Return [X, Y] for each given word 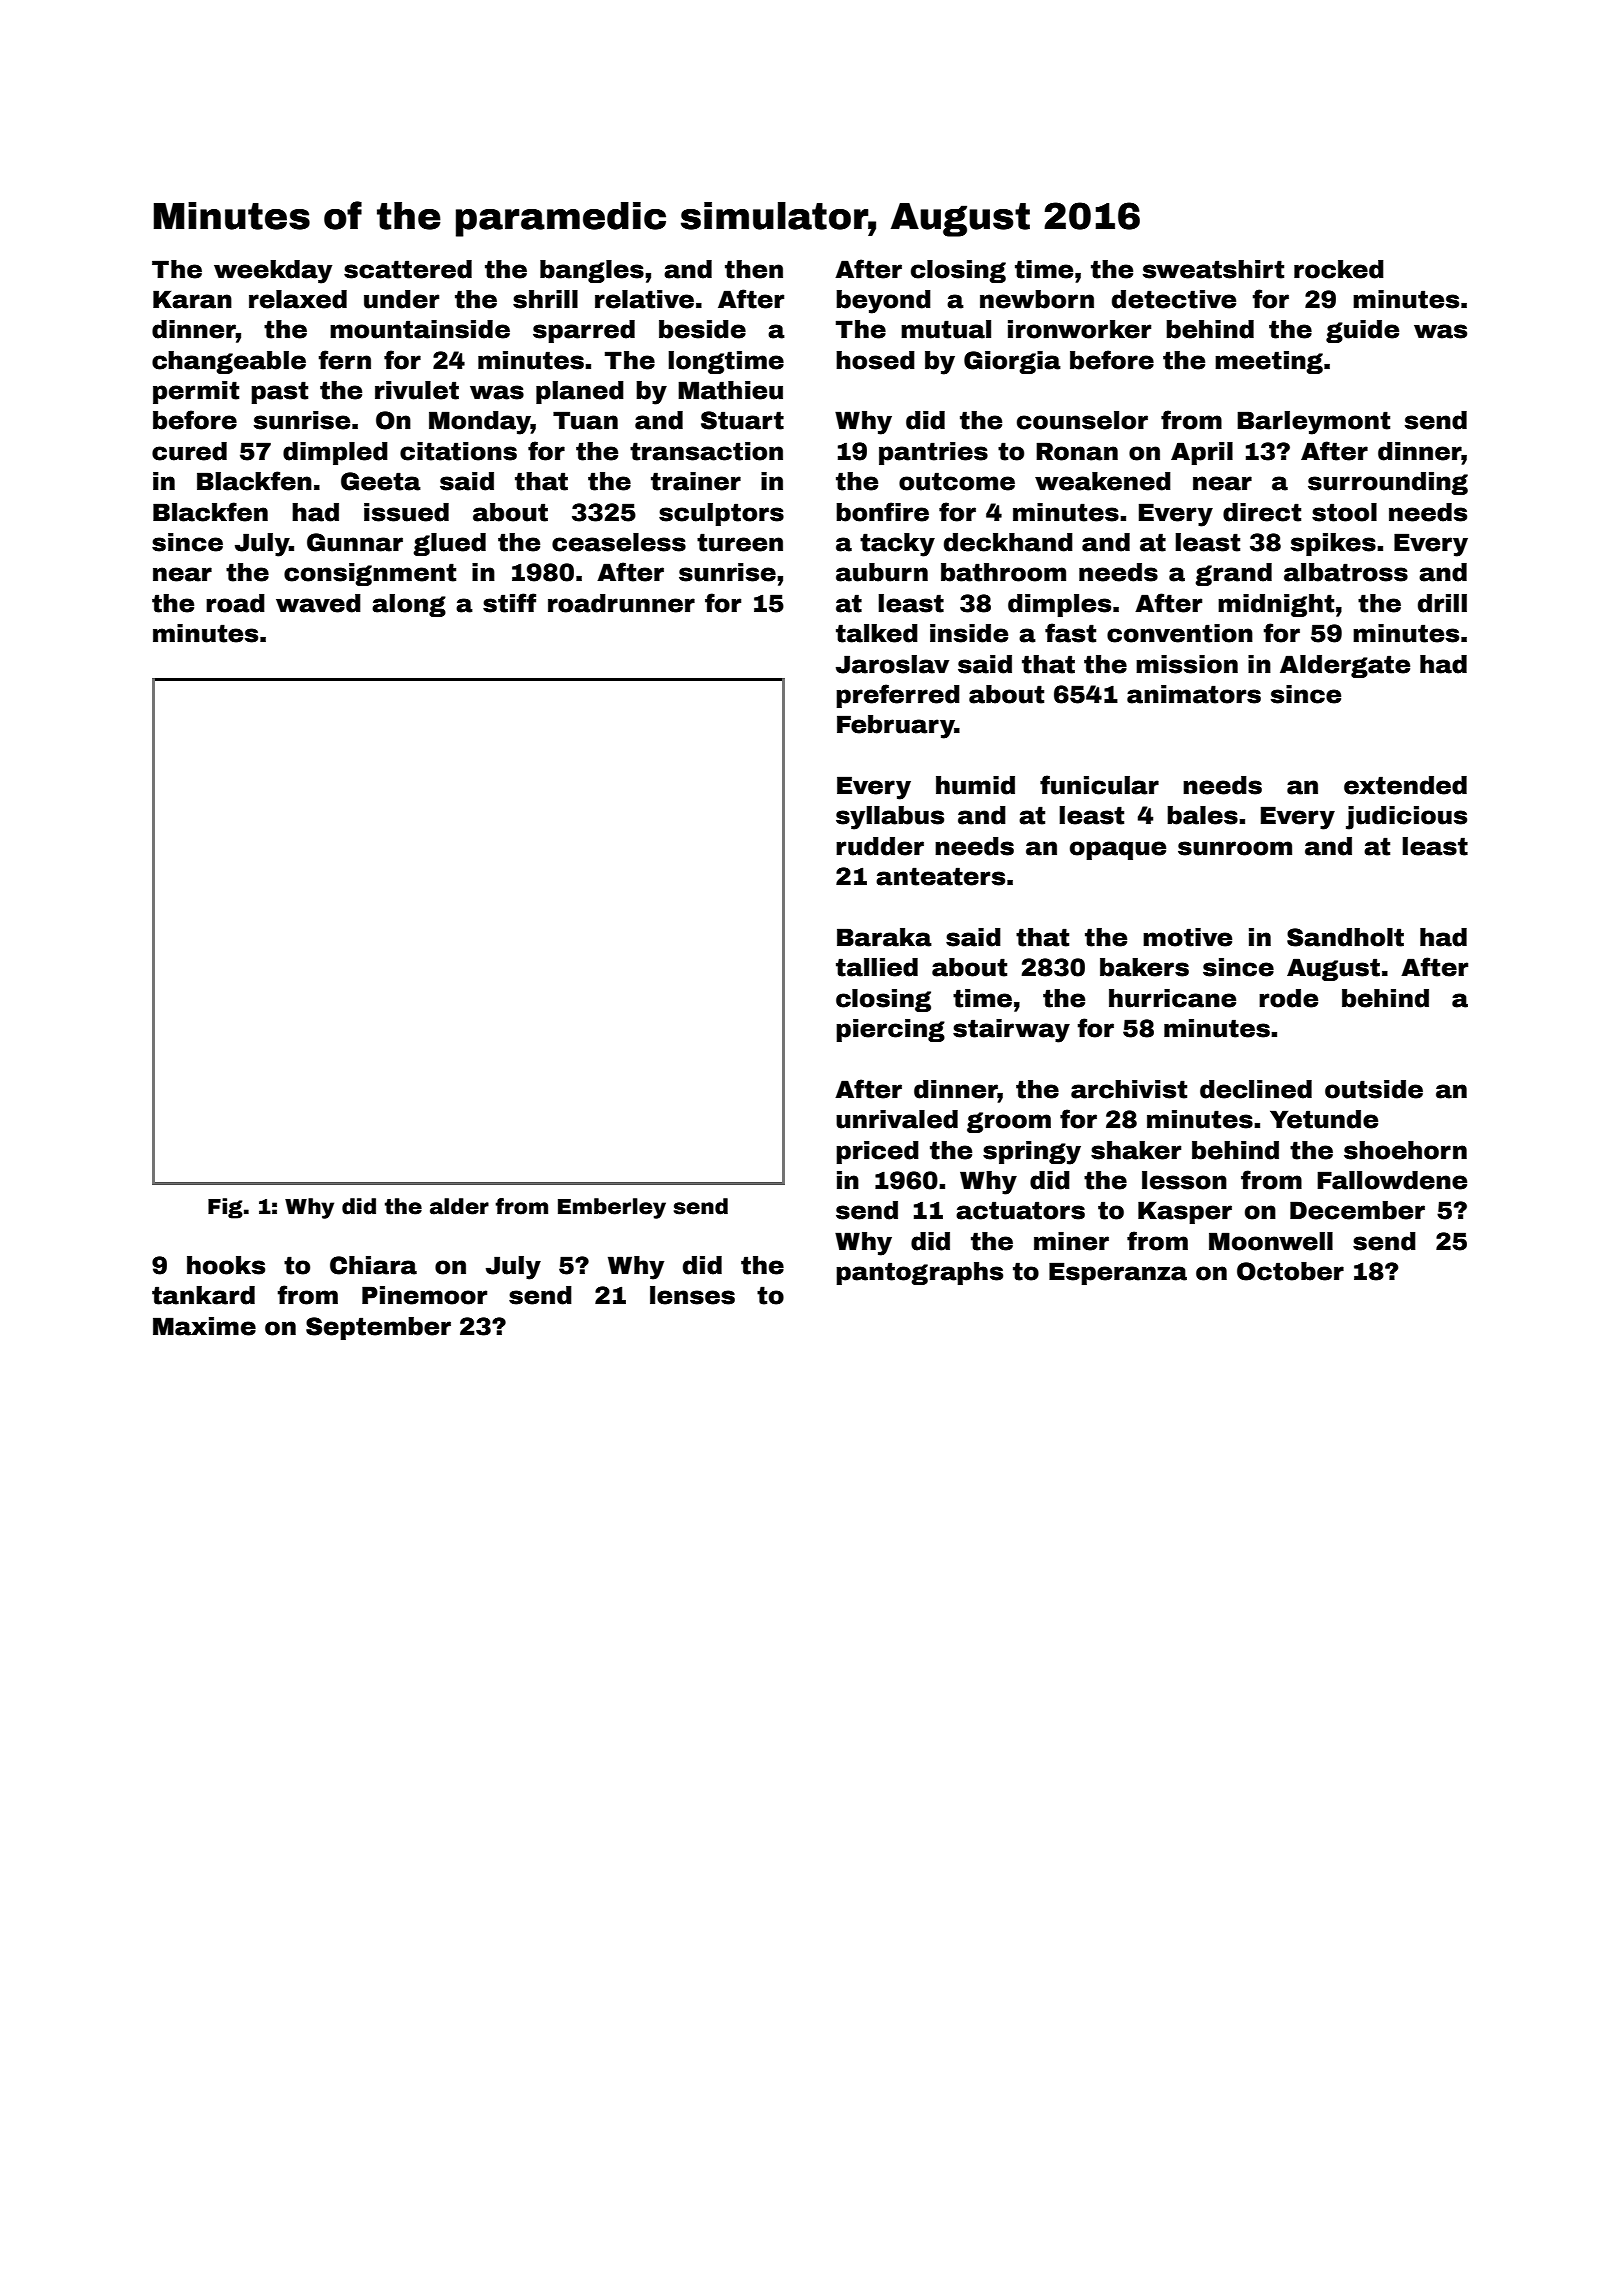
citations [458, 451]
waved [318, 603]
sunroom [1235, 848]
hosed [875, 360]
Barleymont [1313, 423]
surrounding [1388, 483]
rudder [880, 846]
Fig [225, 1208]
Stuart [742, 420]
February [896, 727]
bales [1202, 815]
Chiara [373, 1265]
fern [345, 360]
